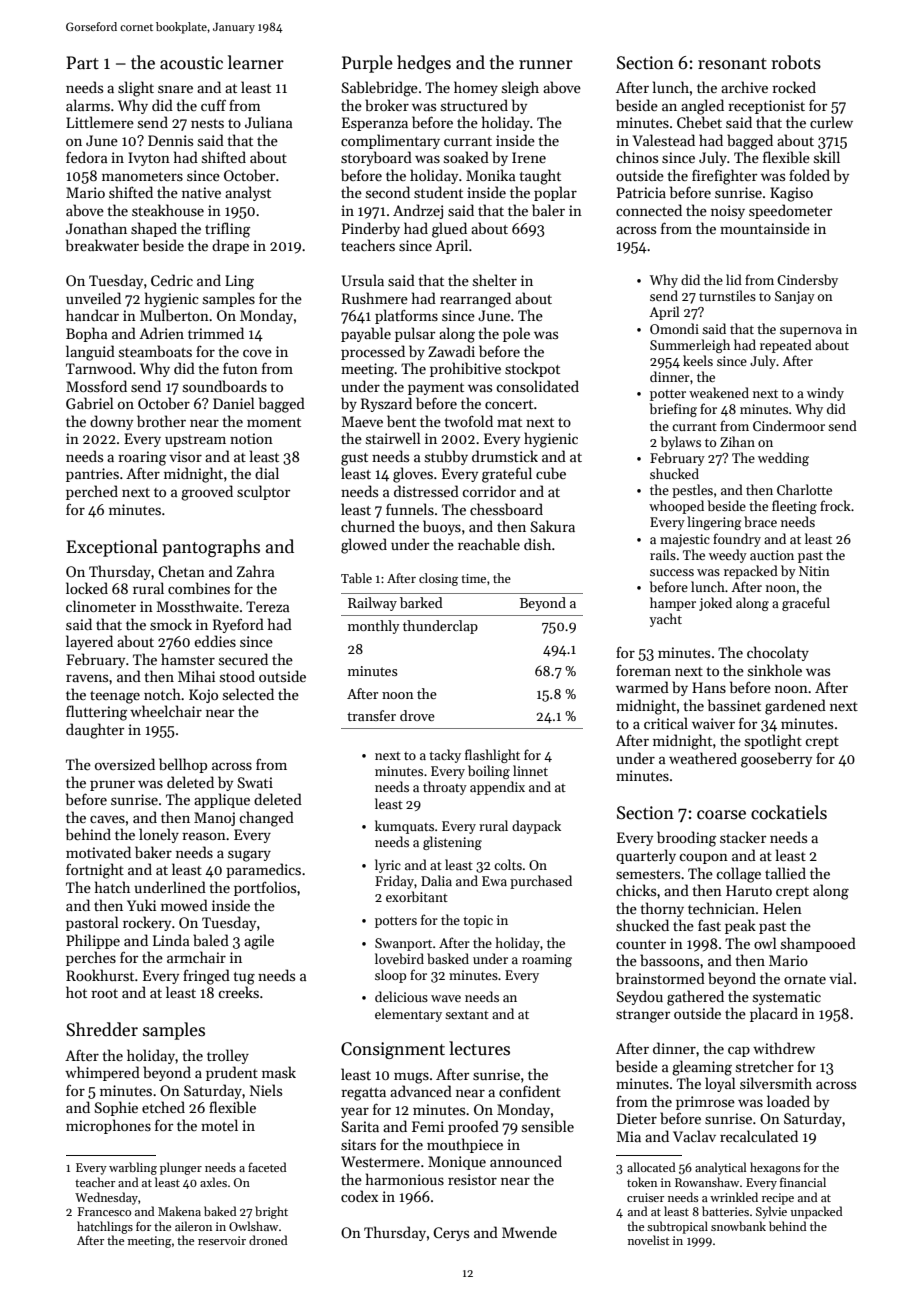  What do you see at coordinates (796, 62) in the screenshot?
I see `robots` at bounding box center [796, 62].
